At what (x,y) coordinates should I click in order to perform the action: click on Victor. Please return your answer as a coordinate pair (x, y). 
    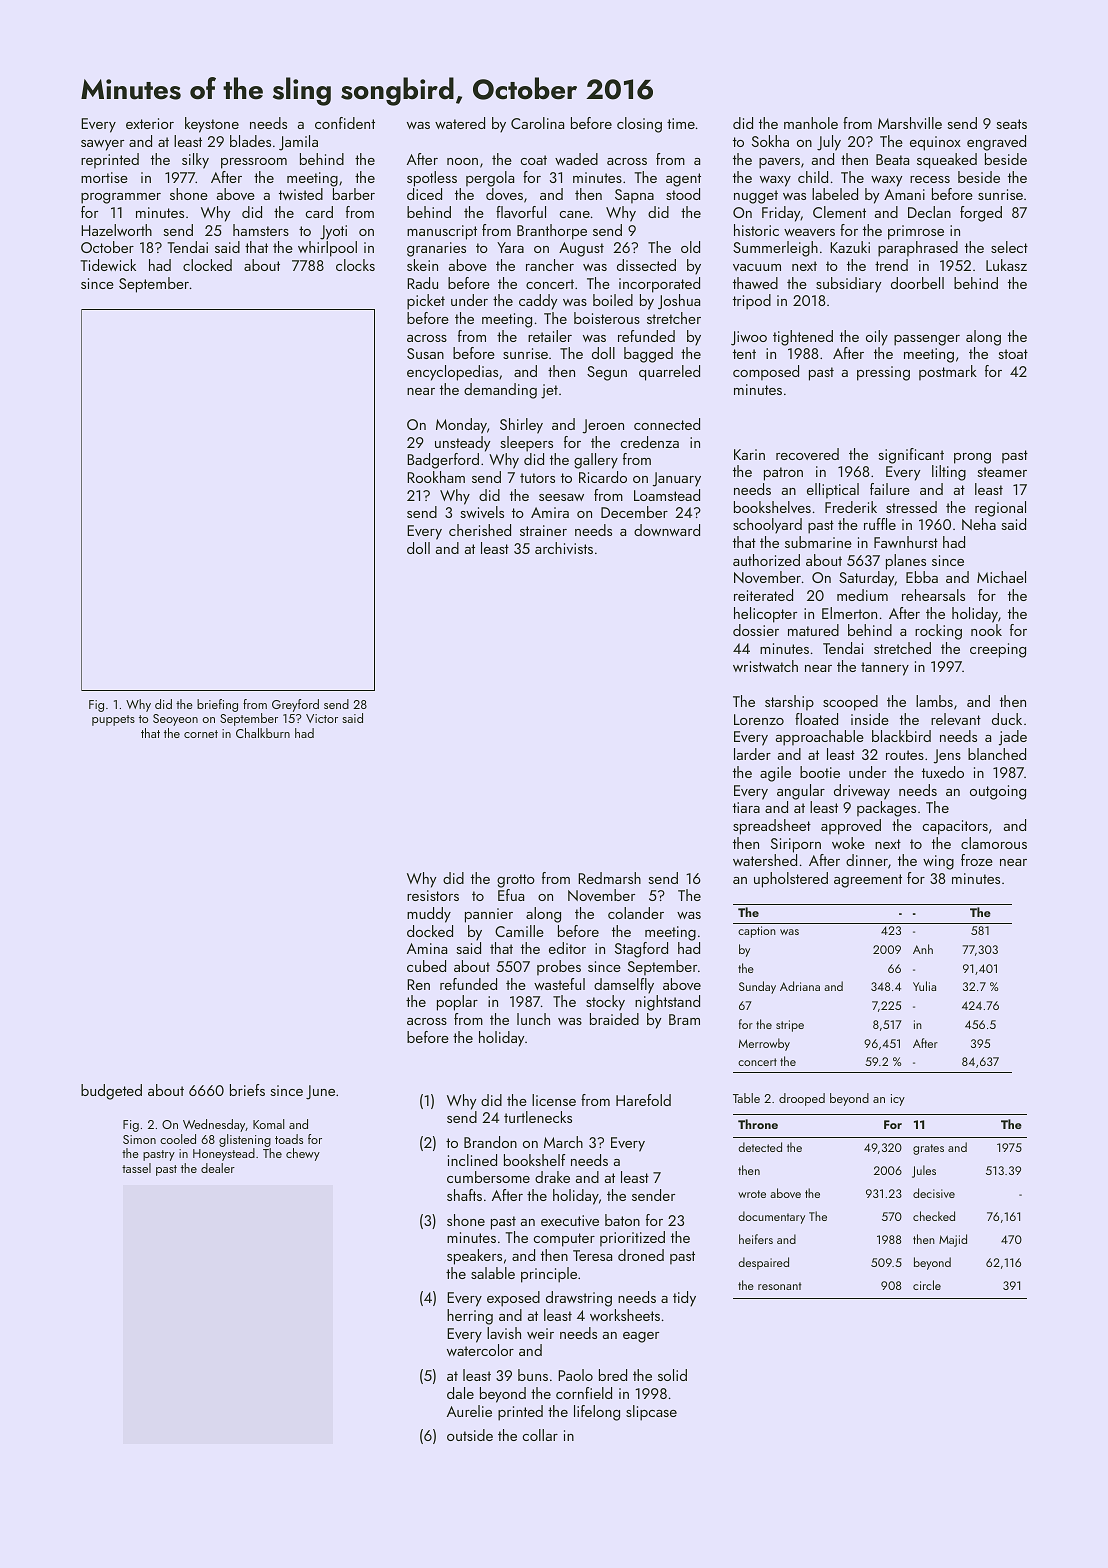
    Looking at the image, I should click on (322, 718).
